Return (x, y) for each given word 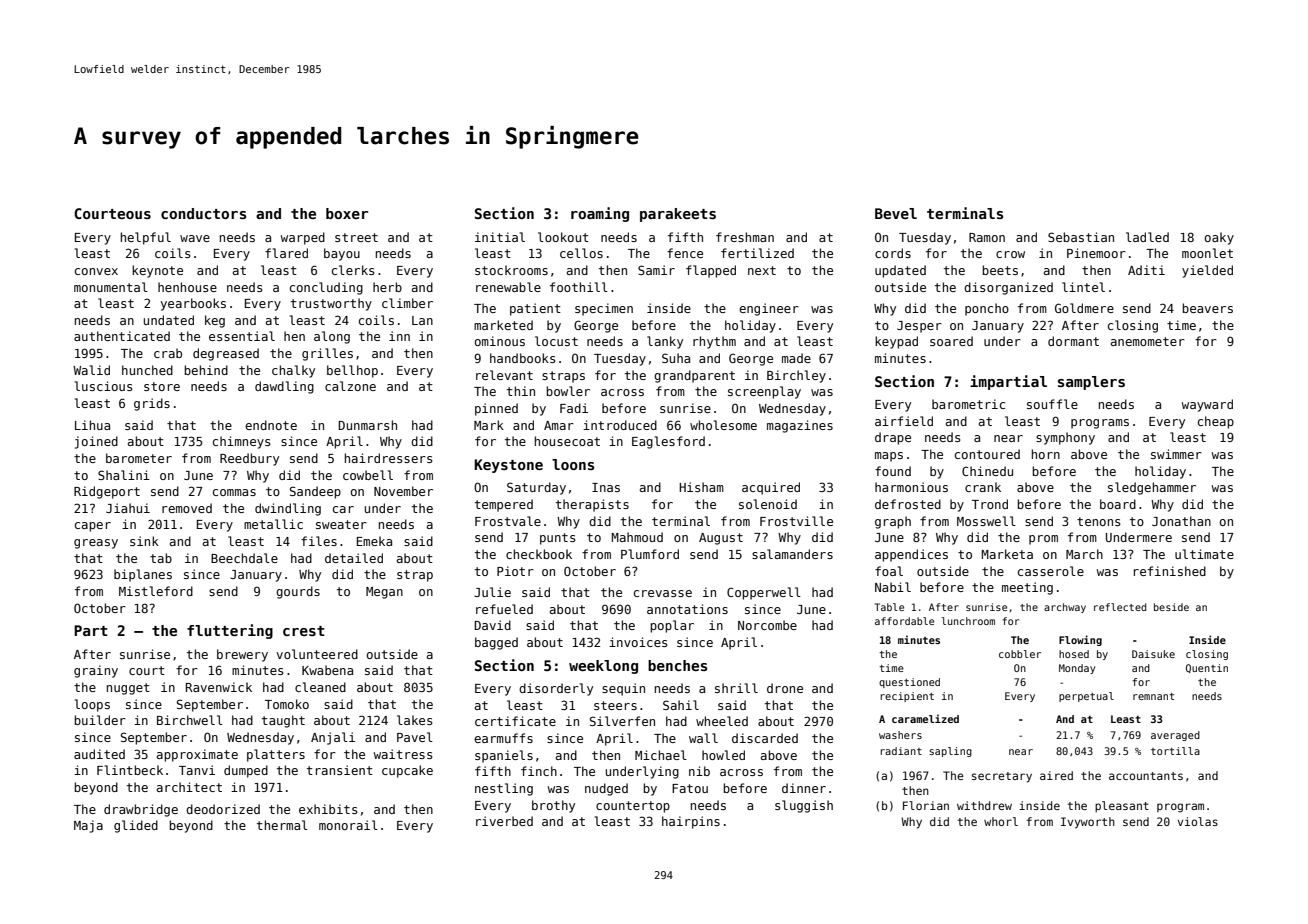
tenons (1099, 521)
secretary (1002, 777)
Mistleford (156, 591)
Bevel (896, 213)
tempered (504, 505)
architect (189, 787)
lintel (1083, 287)
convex (96, 271)
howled (723, 755)
